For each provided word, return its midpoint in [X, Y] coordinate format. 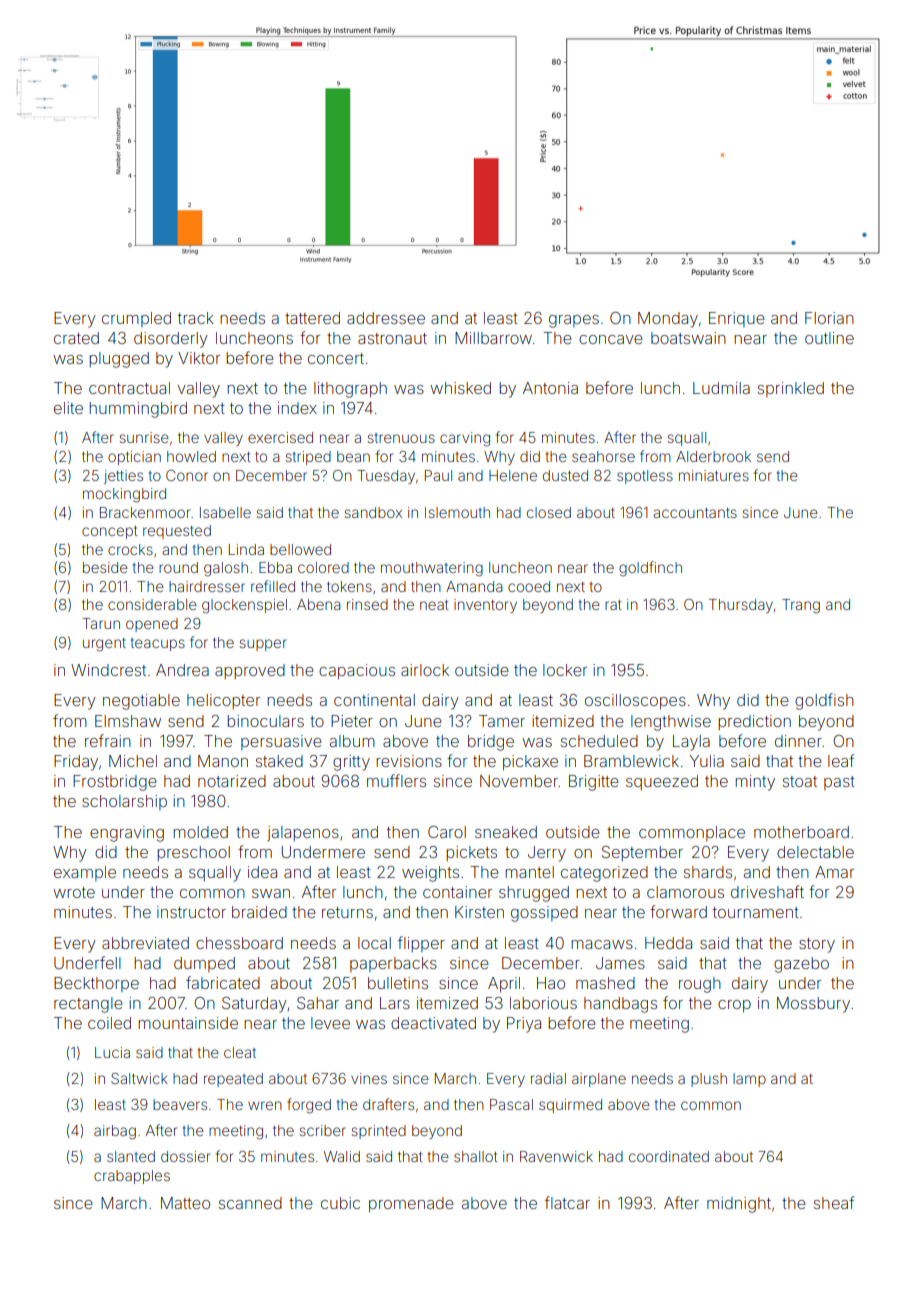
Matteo [185, 1203]
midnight [739, 1205]
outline [829, 338]
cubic [340, 1203]
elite [68, 408]
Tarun [101, 623]
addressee [386, 318]
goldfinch [650, 569]
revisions [409, 761]
